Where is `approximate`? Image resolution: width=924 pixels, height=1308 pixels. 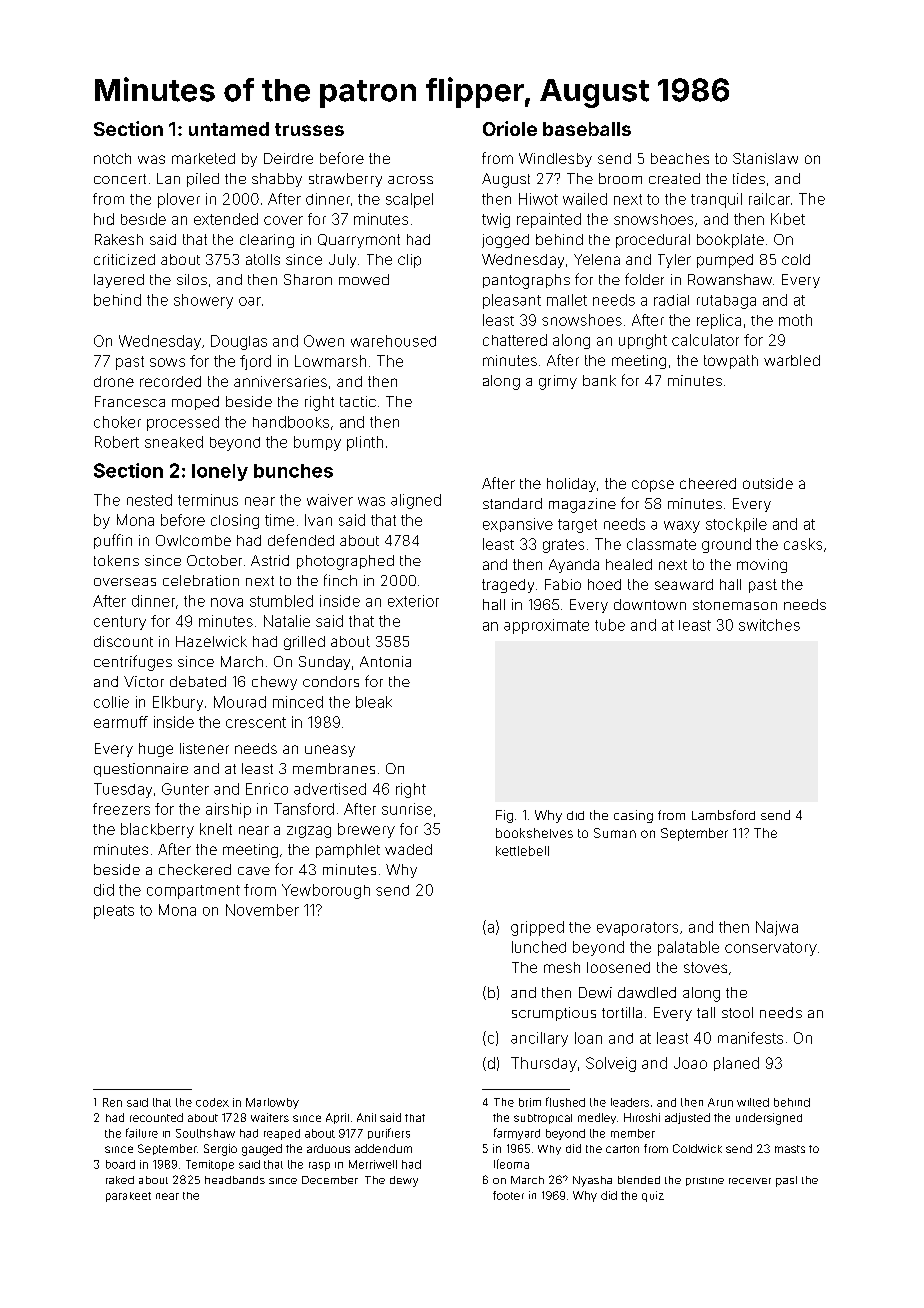
approximate is located at coordinates (546, 626).
